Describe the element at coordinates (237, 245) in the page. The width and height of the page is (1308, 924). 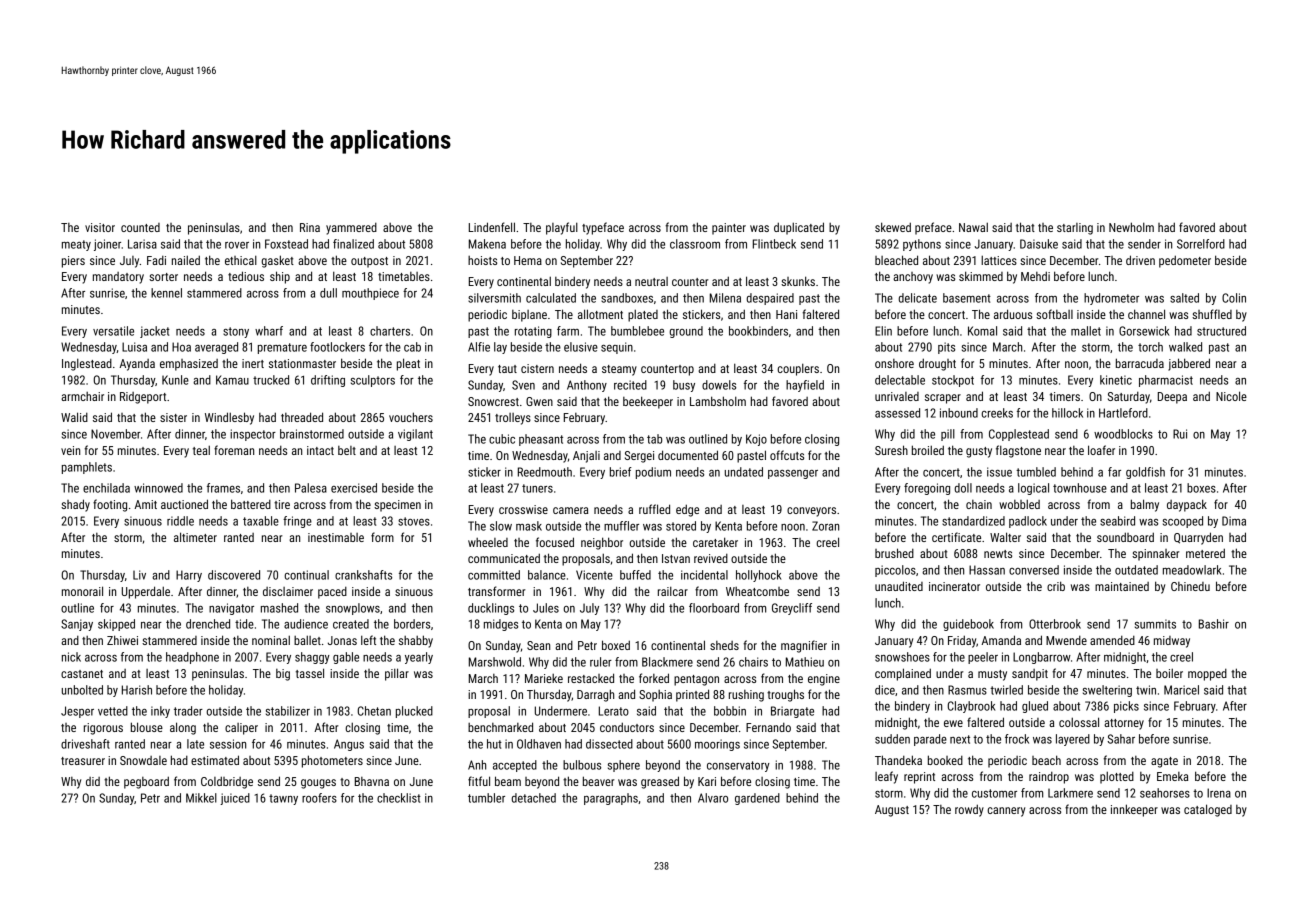
I see `rover` at that location.
